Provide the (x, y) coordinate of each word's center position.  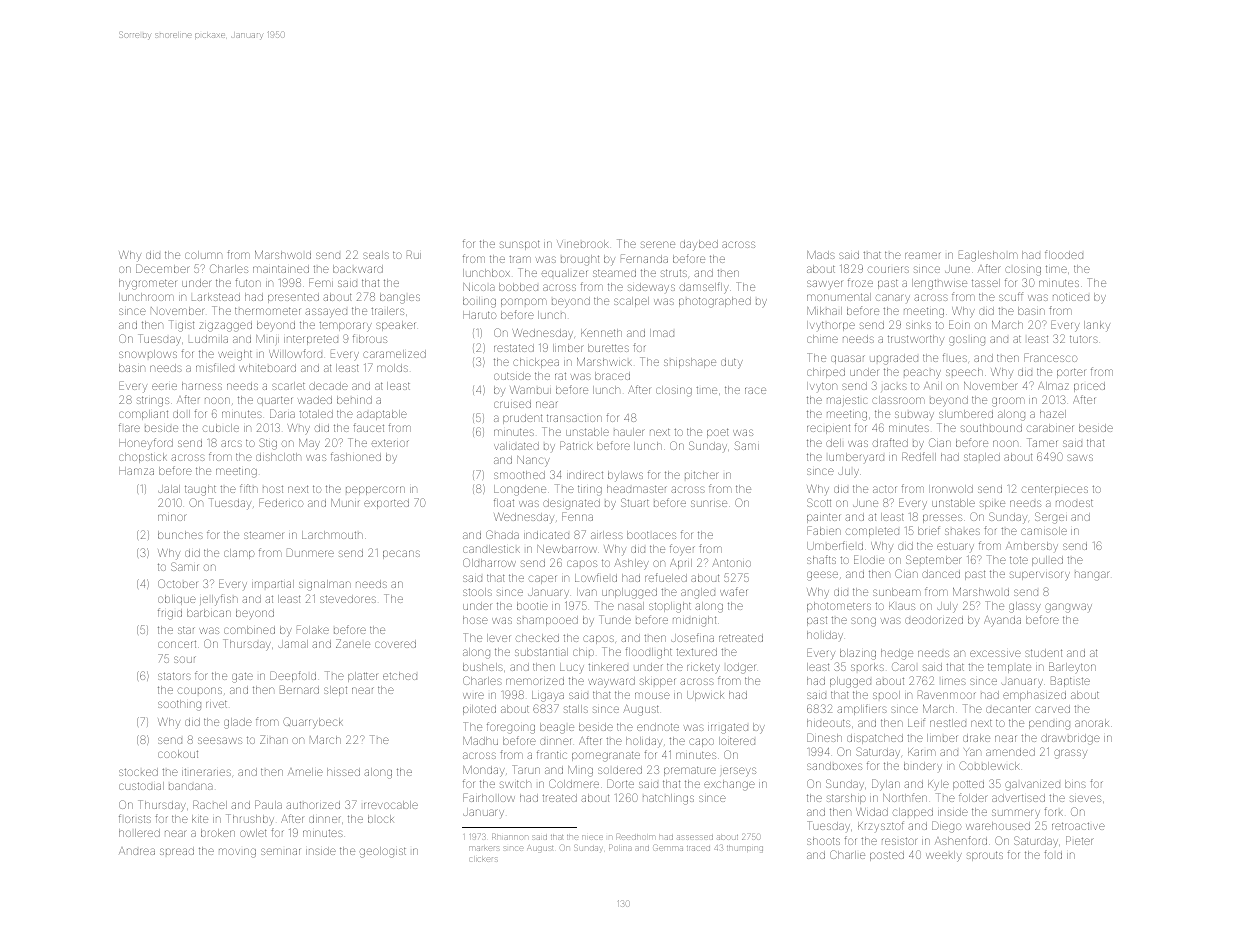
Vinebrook (583, 244)
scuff (1011, 296)
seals (376, 255)
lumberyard (856, 457)
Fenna (577, 516)
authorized (313, 805)
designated (571, 504)
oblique (177, 600)
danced (941, 574)
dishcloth (278, 457)
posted (887, 856)
